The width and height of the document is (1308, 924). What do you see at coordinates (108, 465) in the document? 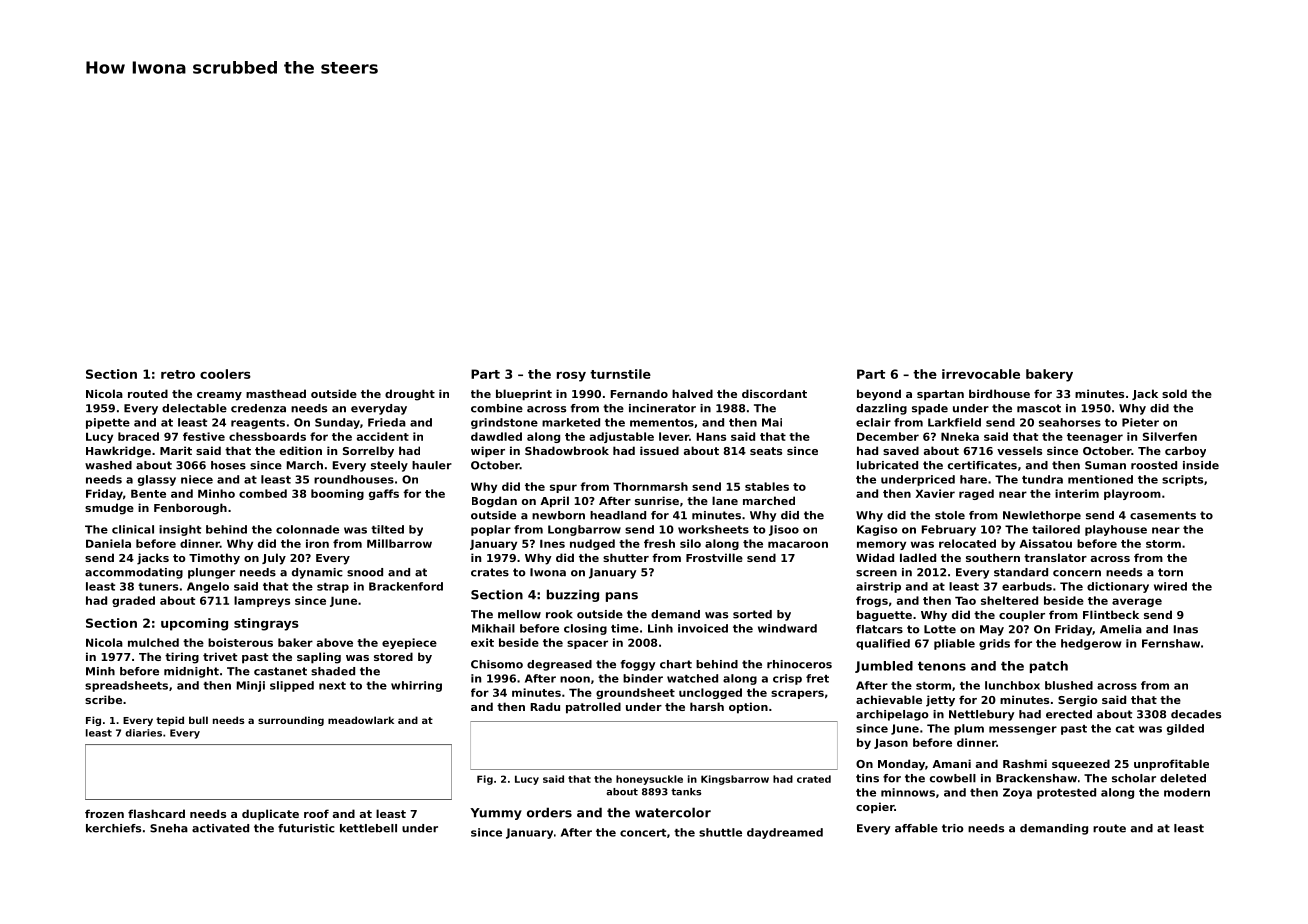
I see `washed` at bounding box center [108, 465].
